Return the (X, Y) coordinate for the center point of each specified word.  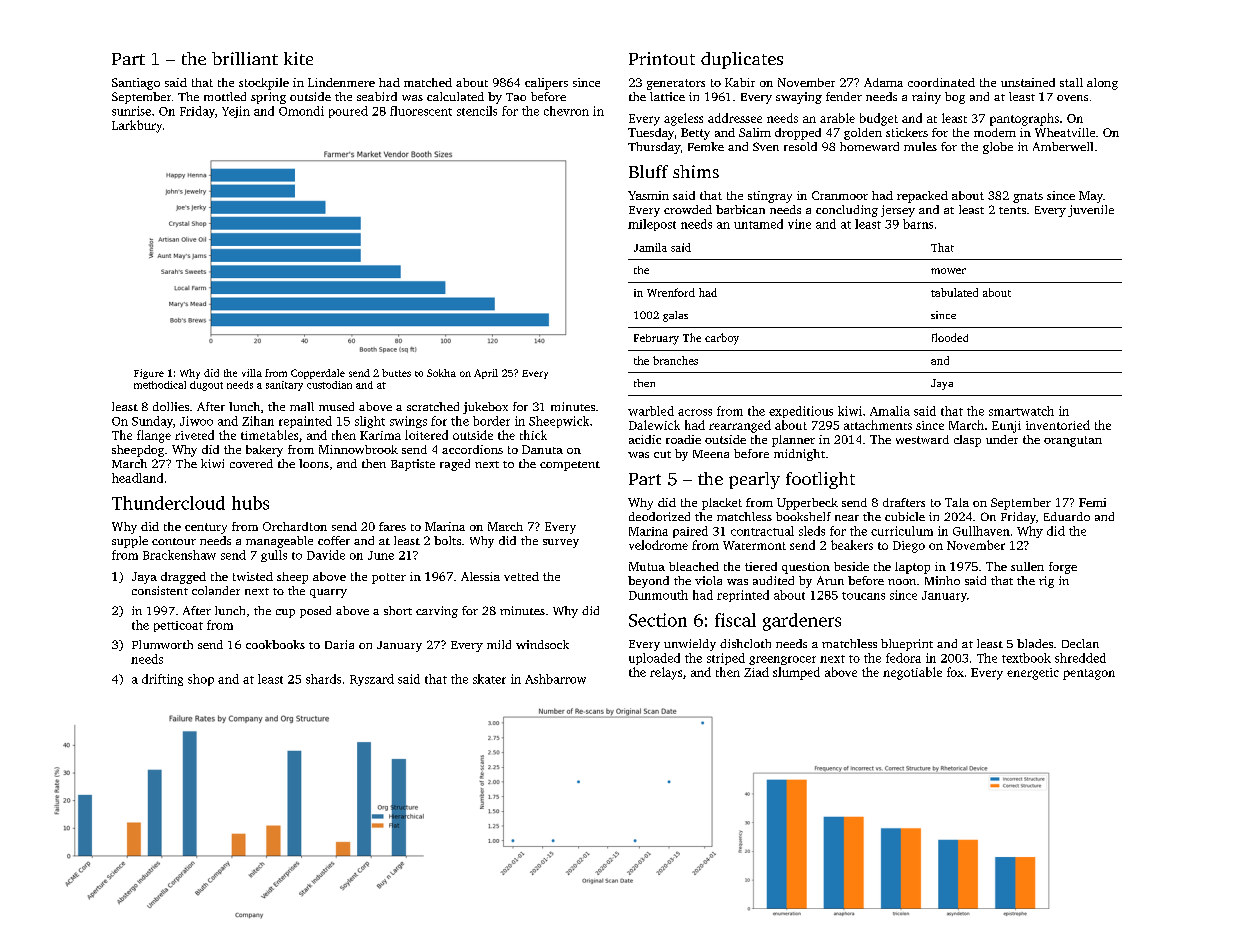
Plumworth (162, 644)
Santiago (136, 84)
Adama (883, 82)
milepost (652, 225)
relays (666, 673)
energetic (1033, 674)
